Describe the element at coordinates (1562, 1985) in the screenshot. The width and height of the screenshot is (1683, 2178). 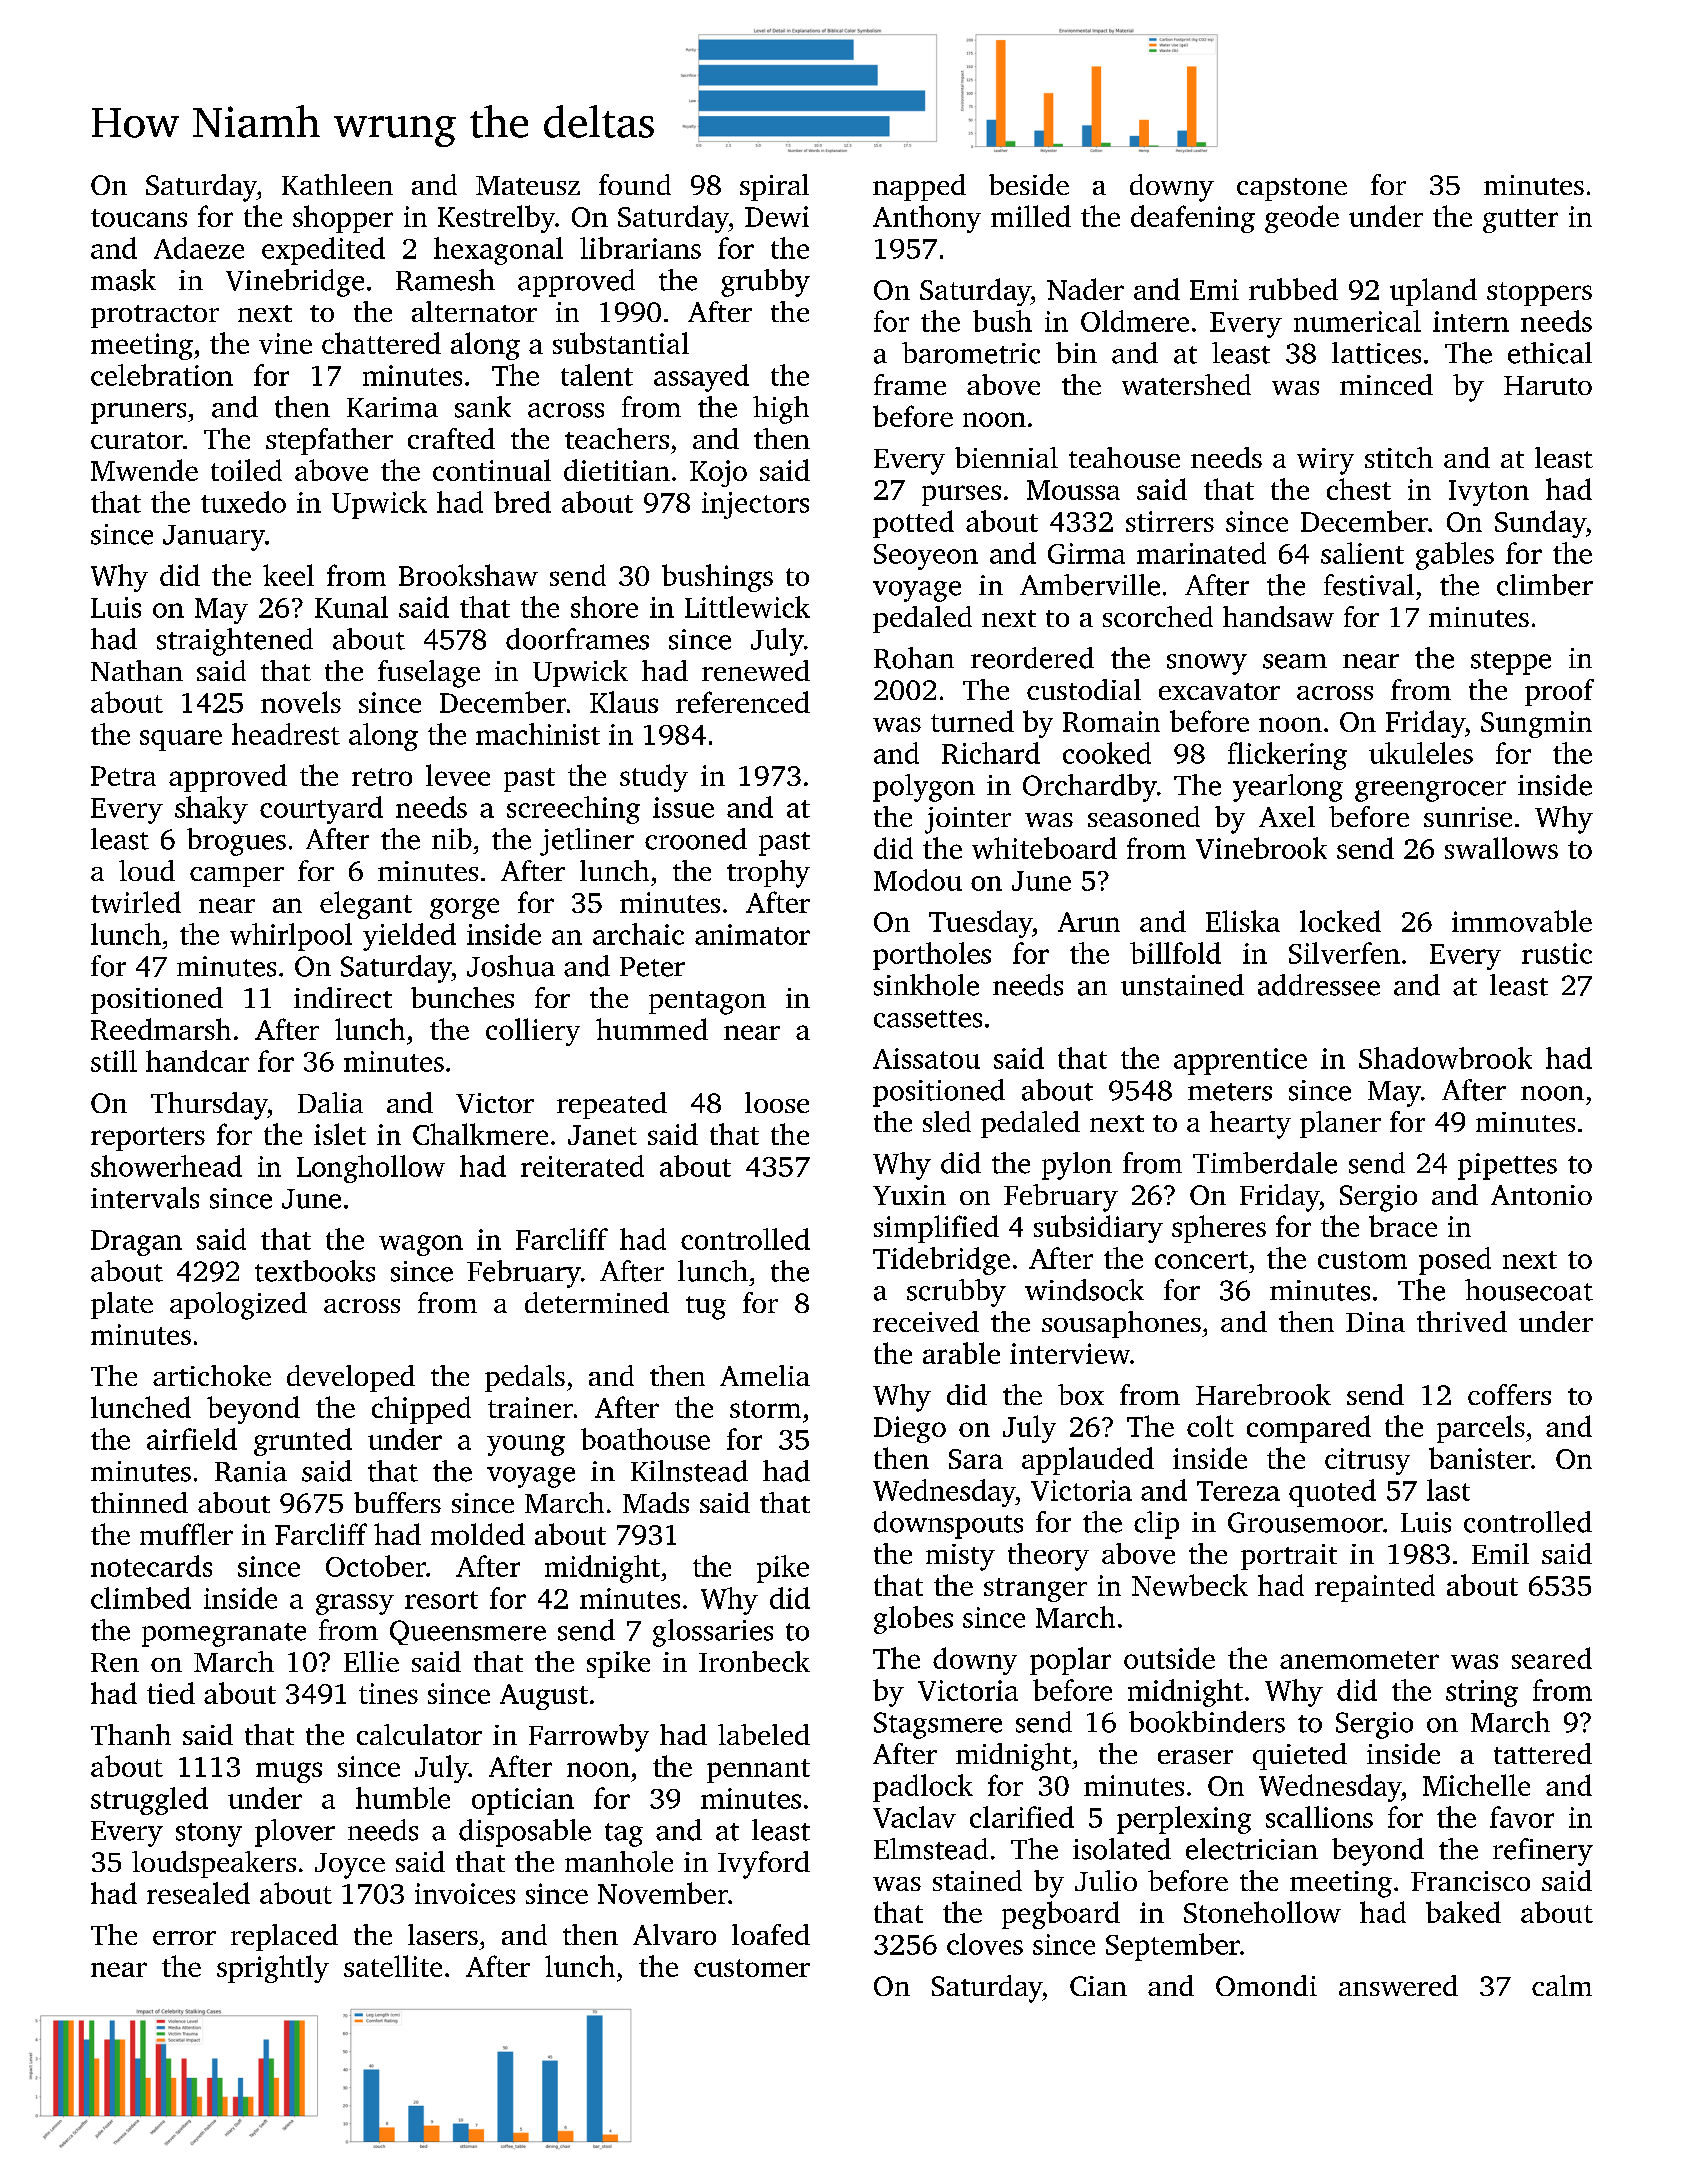
I see `calm` at that location.
